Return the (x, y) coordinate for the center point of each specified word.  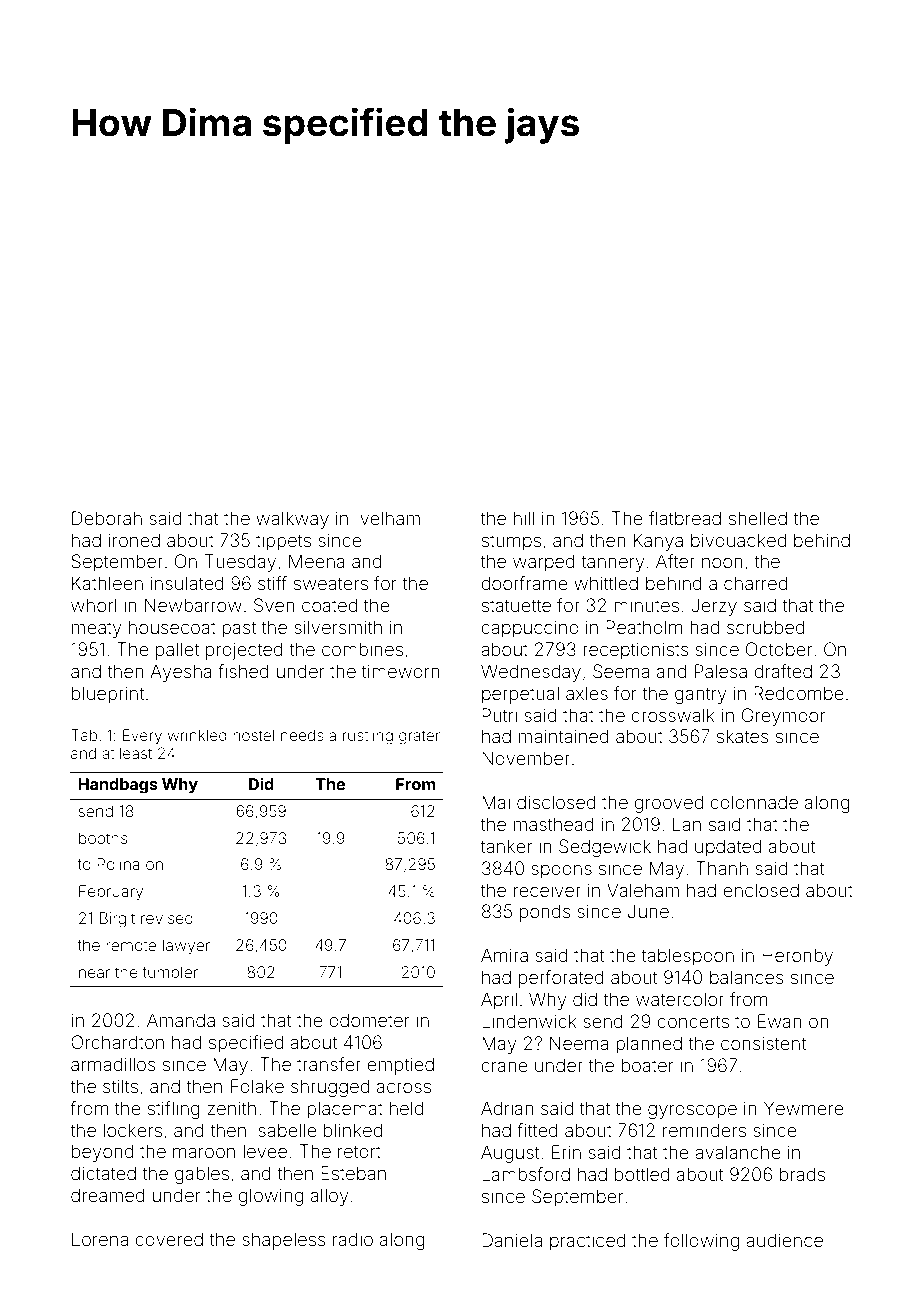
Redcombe (799, 693)
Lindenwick (529, 1021)
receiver (547, 890)
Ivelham (388, 518)
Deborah (107, 518)
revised (167, 918)
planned (649, 1045)
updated (728, 848)
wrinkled (197, 735)
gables (202, 1175)
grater (419, 737)
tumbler (170, 972)
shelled (758, 518)
